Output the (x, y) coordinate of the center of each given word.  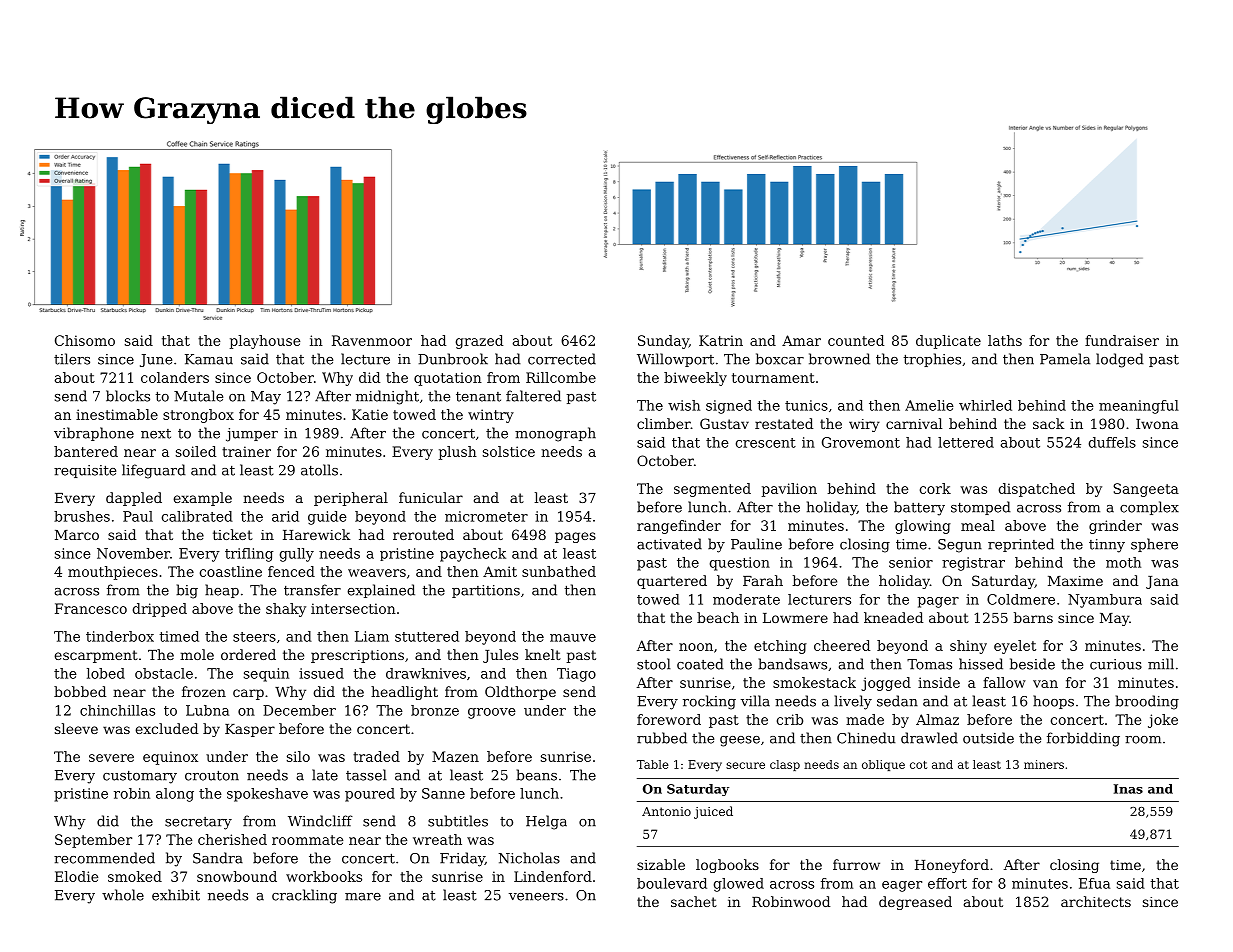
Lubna (207, 710)
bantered (86, 451)
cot (918, 765)
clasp (785, 765)
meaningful (1139, 407)
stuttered (427, 636)
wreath (437, 839)
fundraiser (1122, 340)
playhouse (265, 342)
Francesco (91, 608)
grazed (479, 342)
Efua (1094, 883)
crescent (766, 443)
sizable (661, 864)
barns (1033, 617)
